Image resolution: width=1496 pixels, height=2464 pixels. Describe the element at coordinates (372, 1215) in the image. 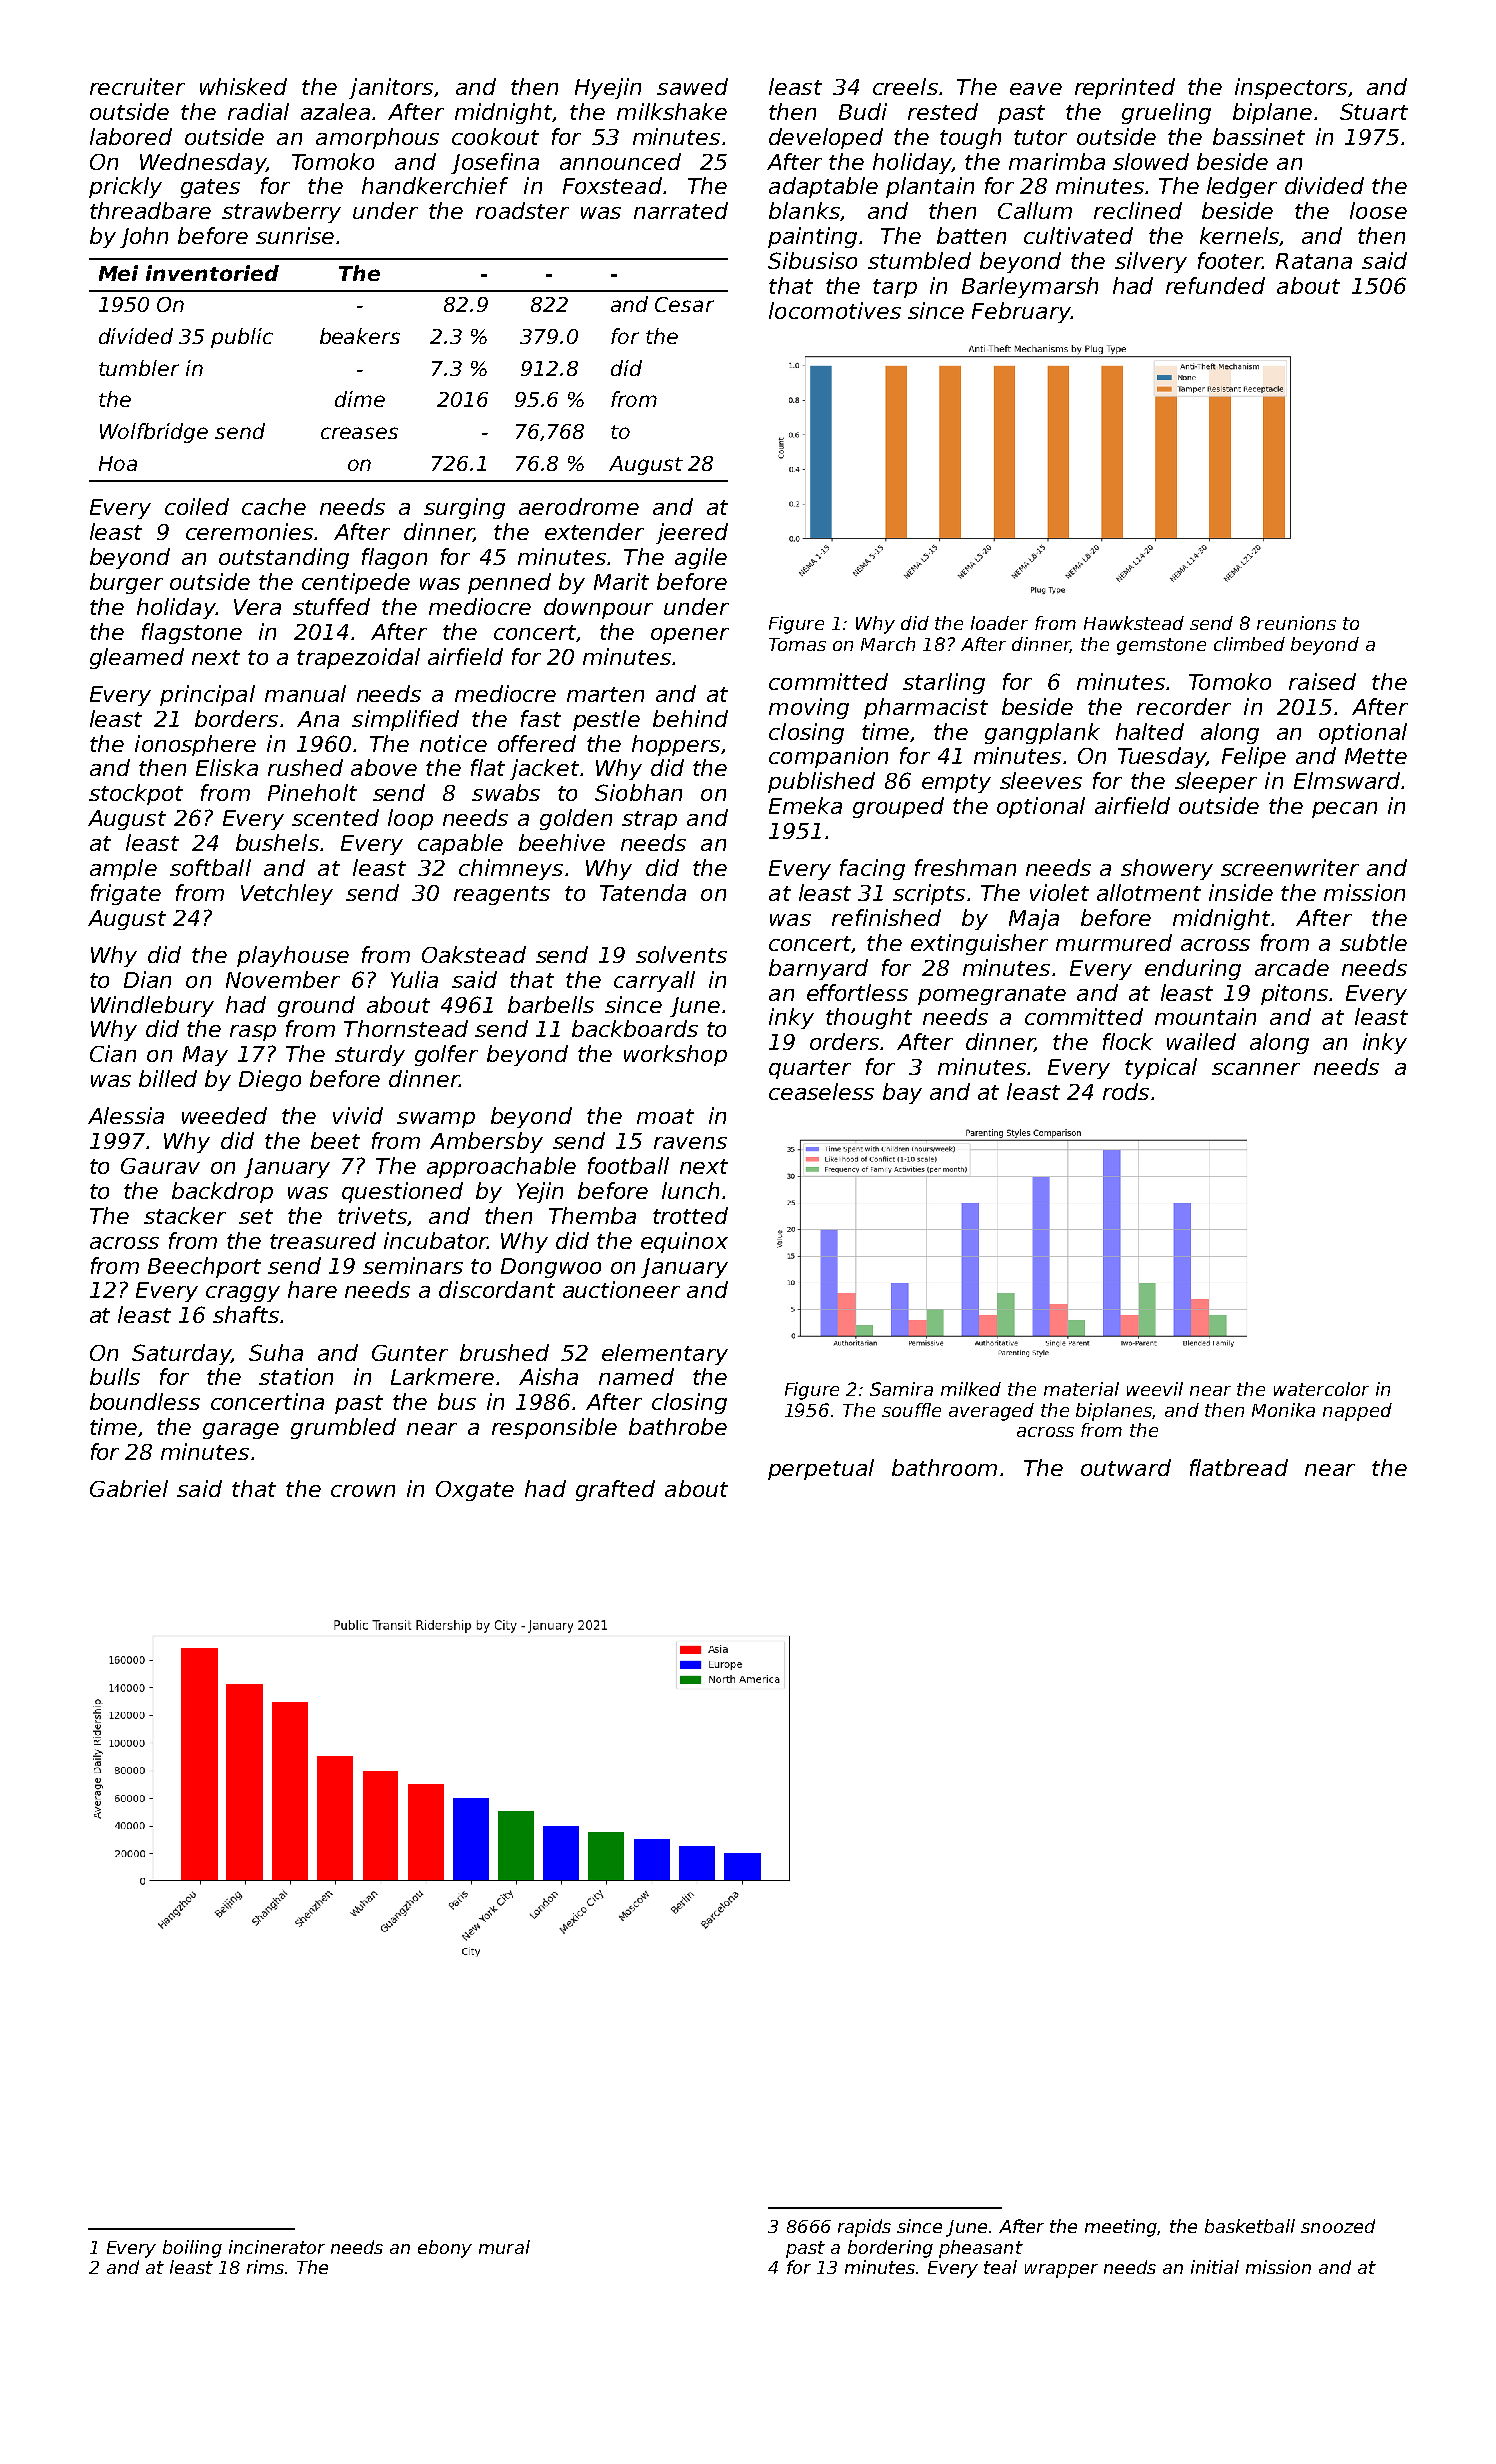

I see `trivets` at that location.
